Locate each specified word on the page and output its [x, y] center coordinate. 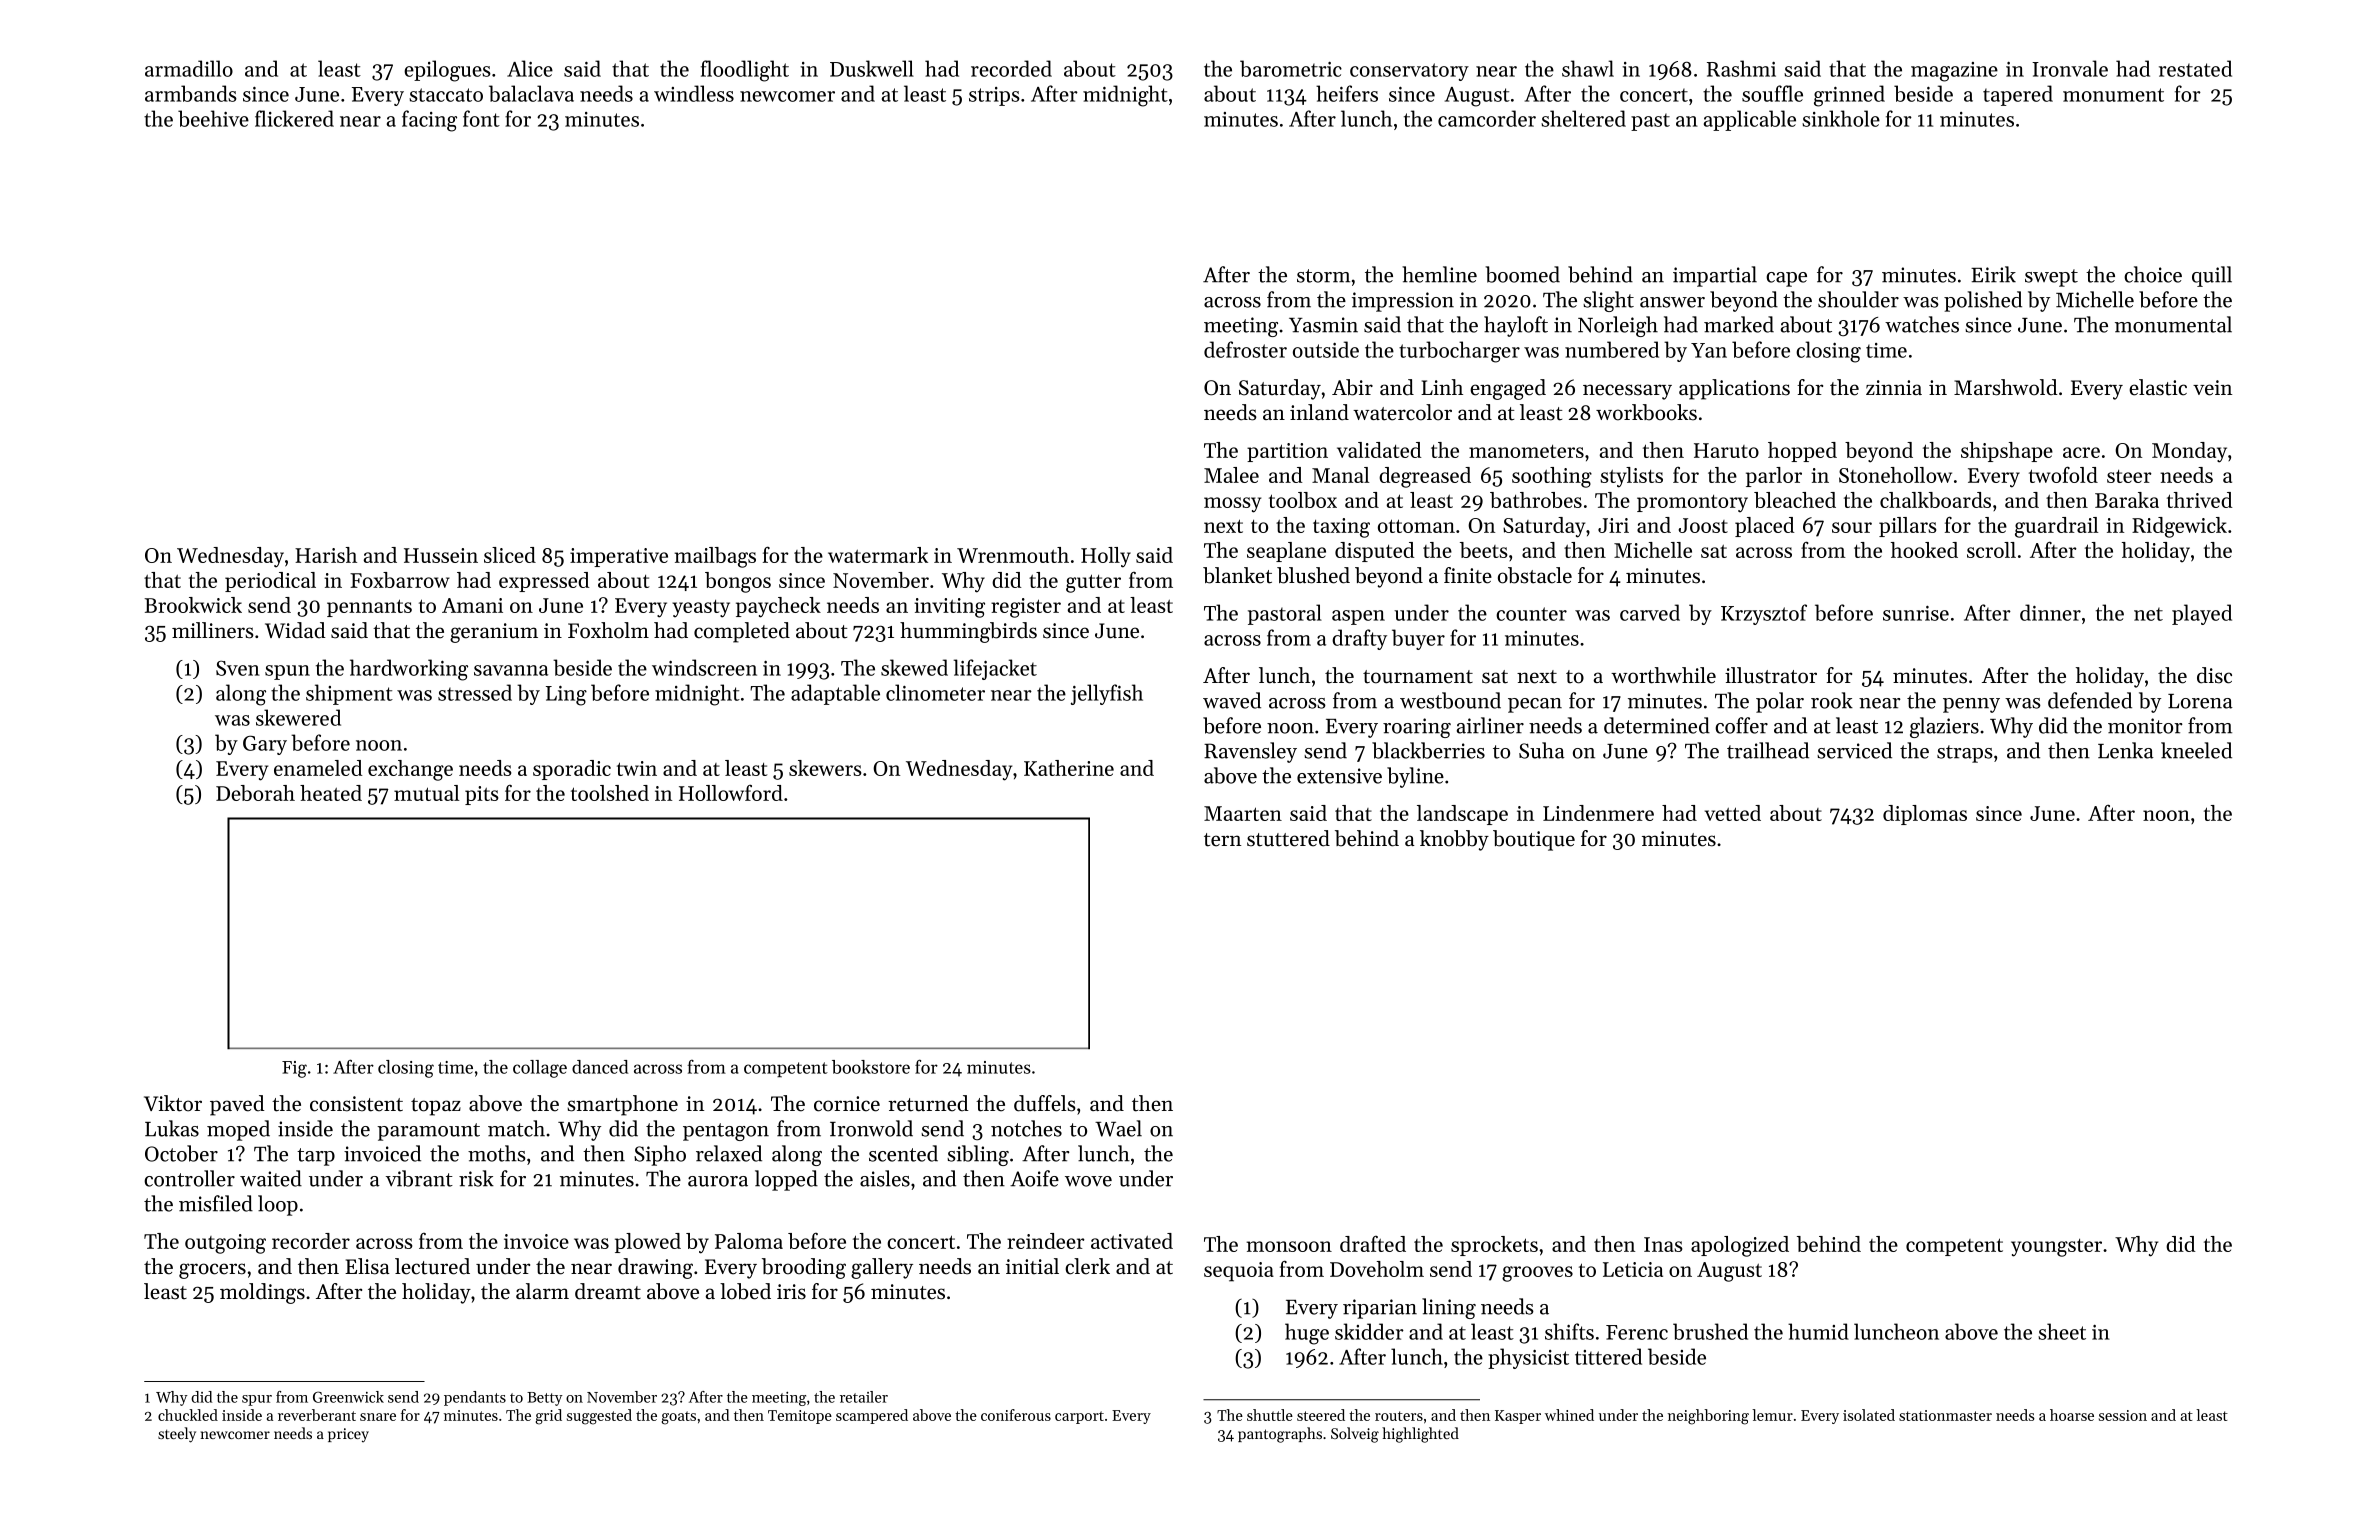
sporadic [572, 770]
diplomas [1925, 815]
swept [2051, 278]
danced [600, 1067]
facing [429, 121]
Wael [1118, 1128]
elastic [2158, 387]
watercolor [1402, 412]
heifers [1347, 93]
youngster [2056, 1248]
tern [1222, 840]
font [481, 118]
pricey [348, 1435]
